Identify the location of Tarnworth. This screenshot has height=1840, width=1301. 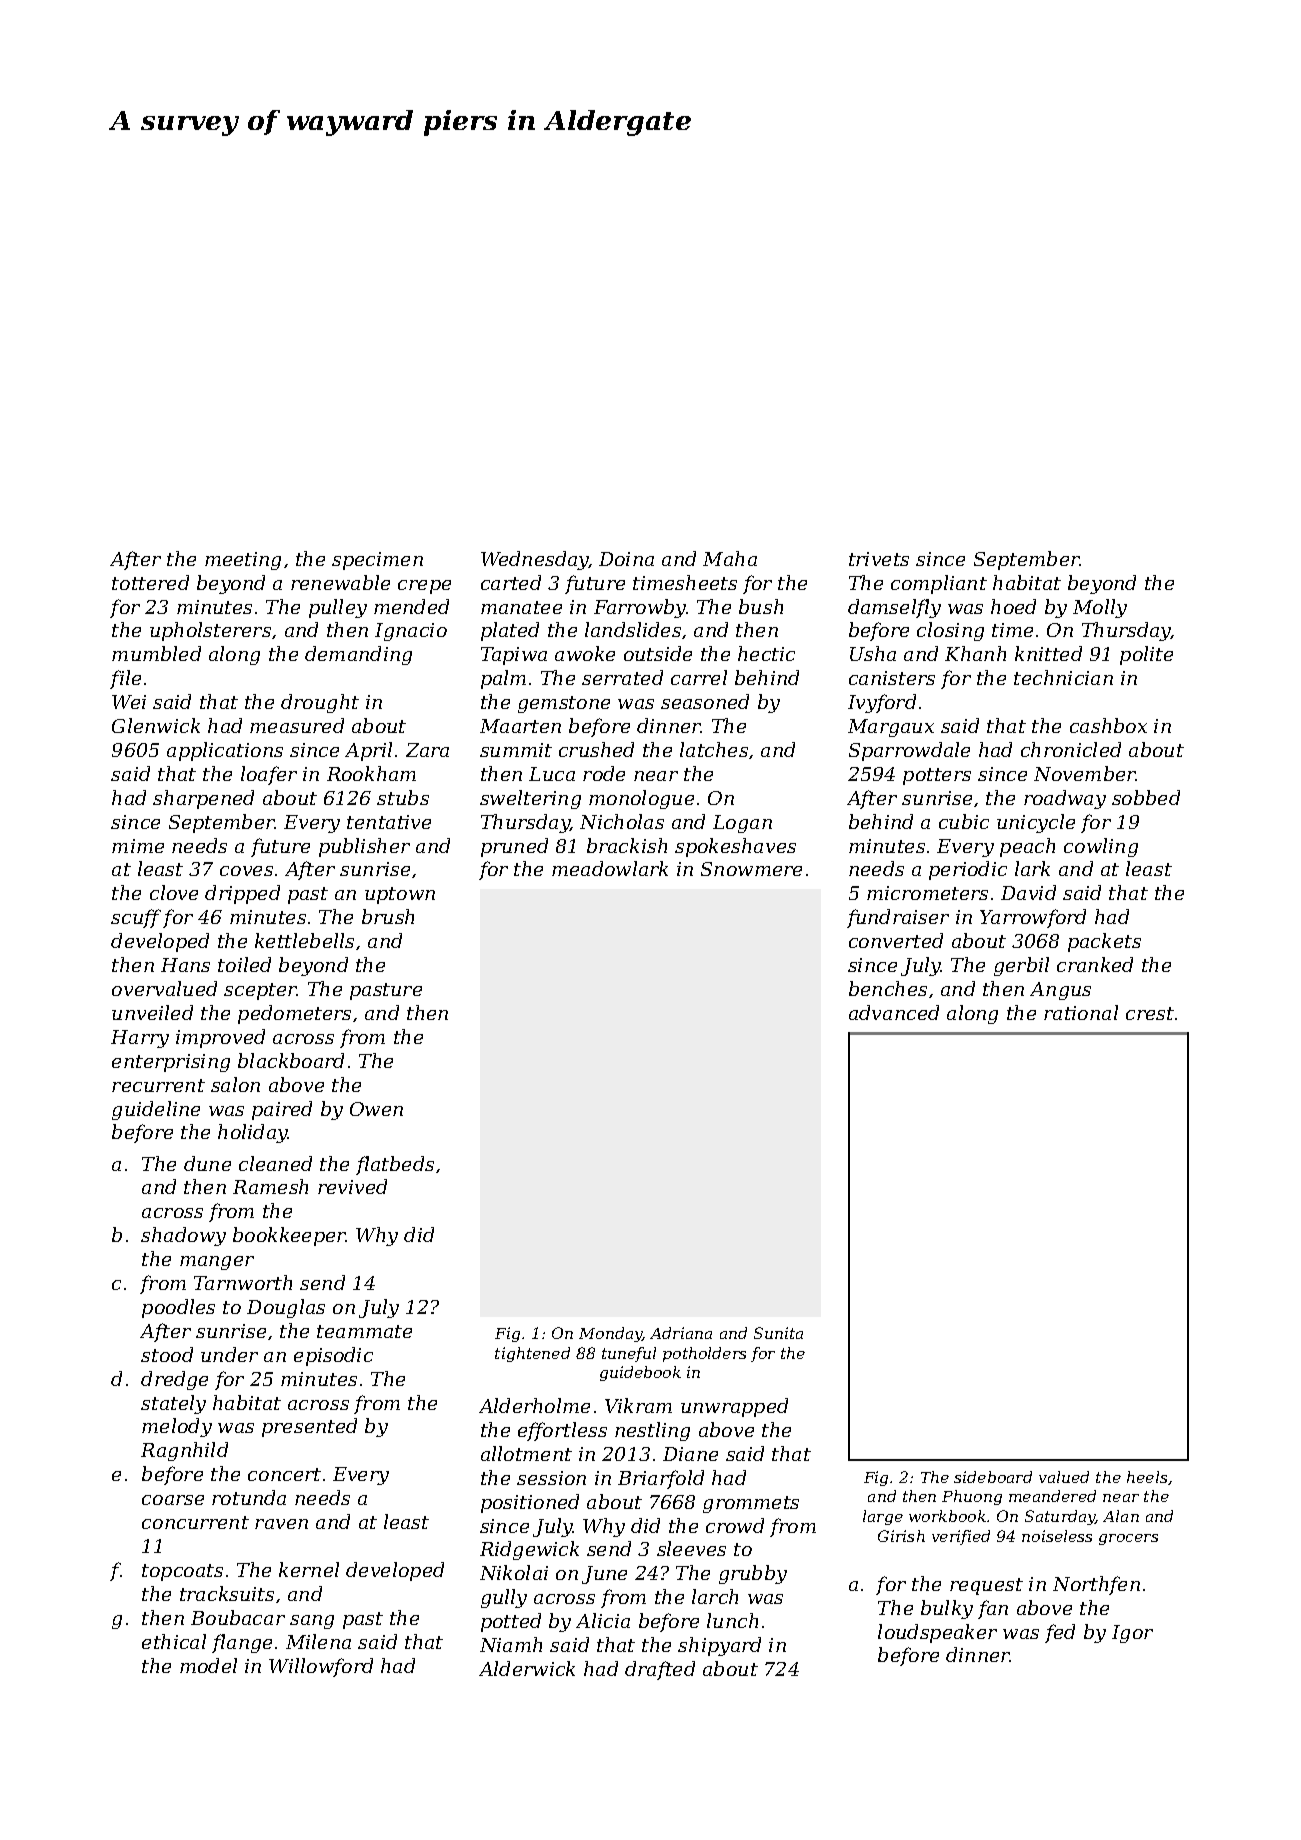
(243, 1282).
